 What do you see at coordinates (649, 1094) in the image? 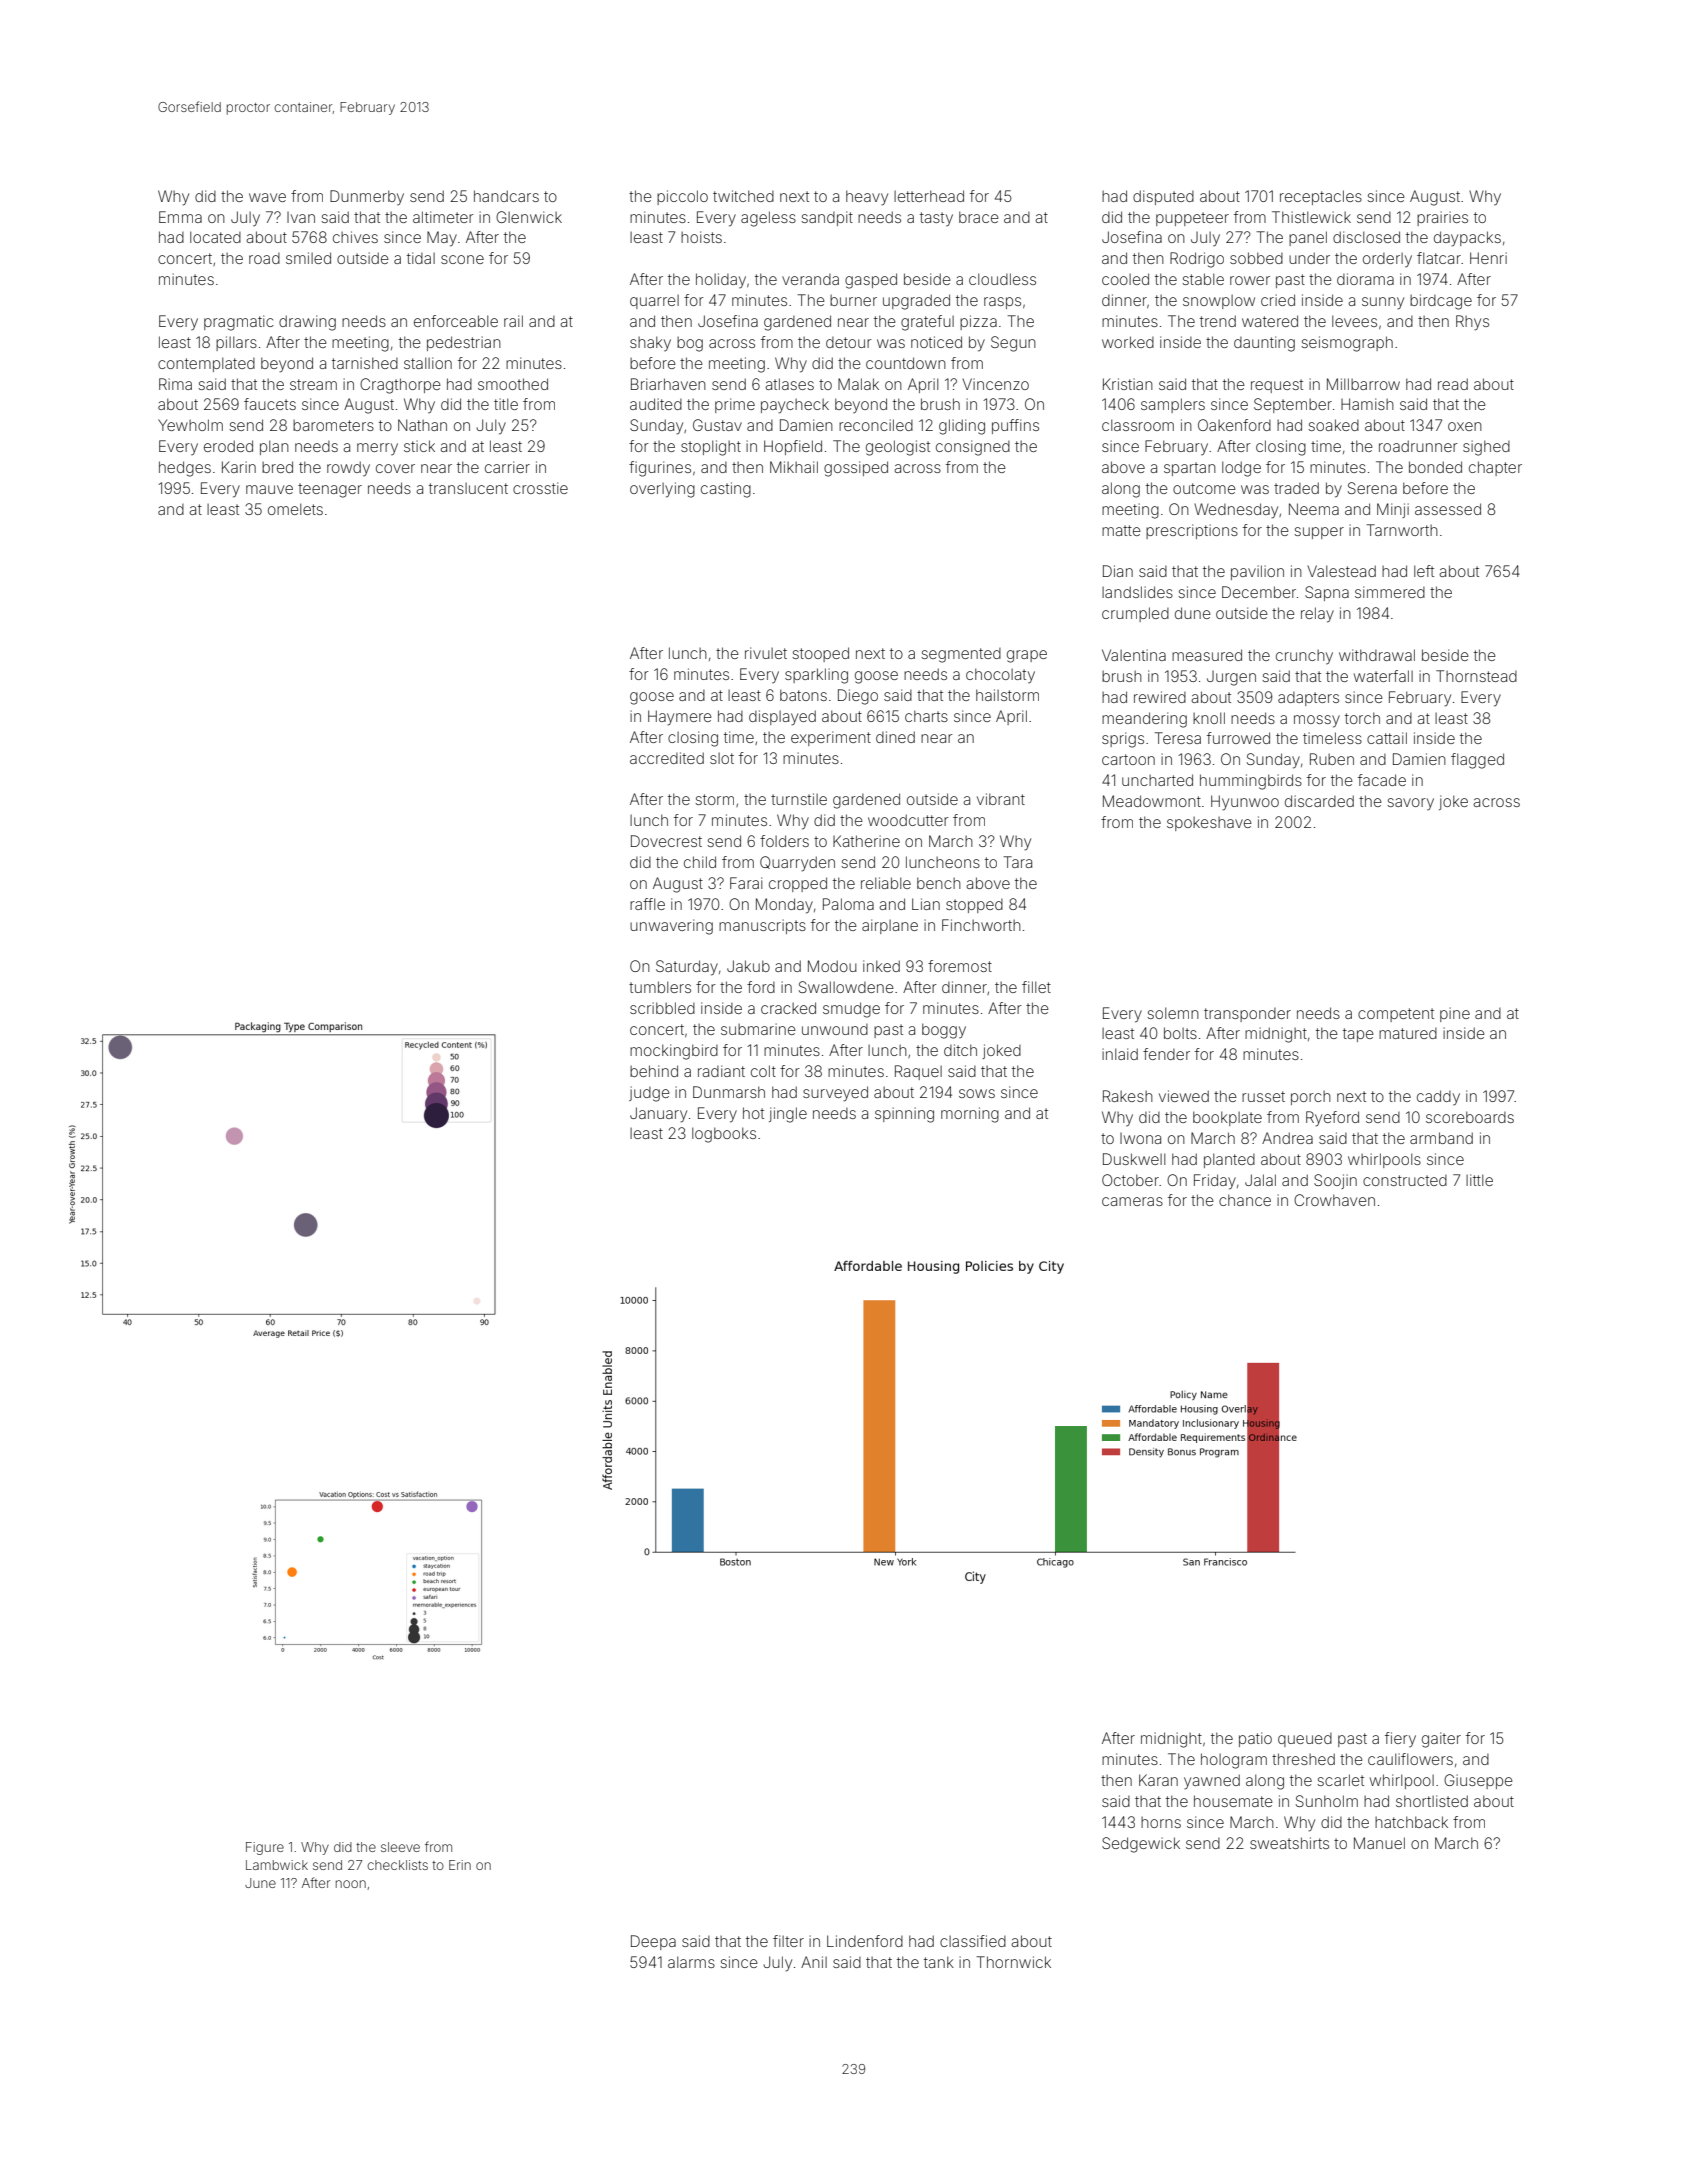
I see `judge` at bounding box center [649, 1094].
